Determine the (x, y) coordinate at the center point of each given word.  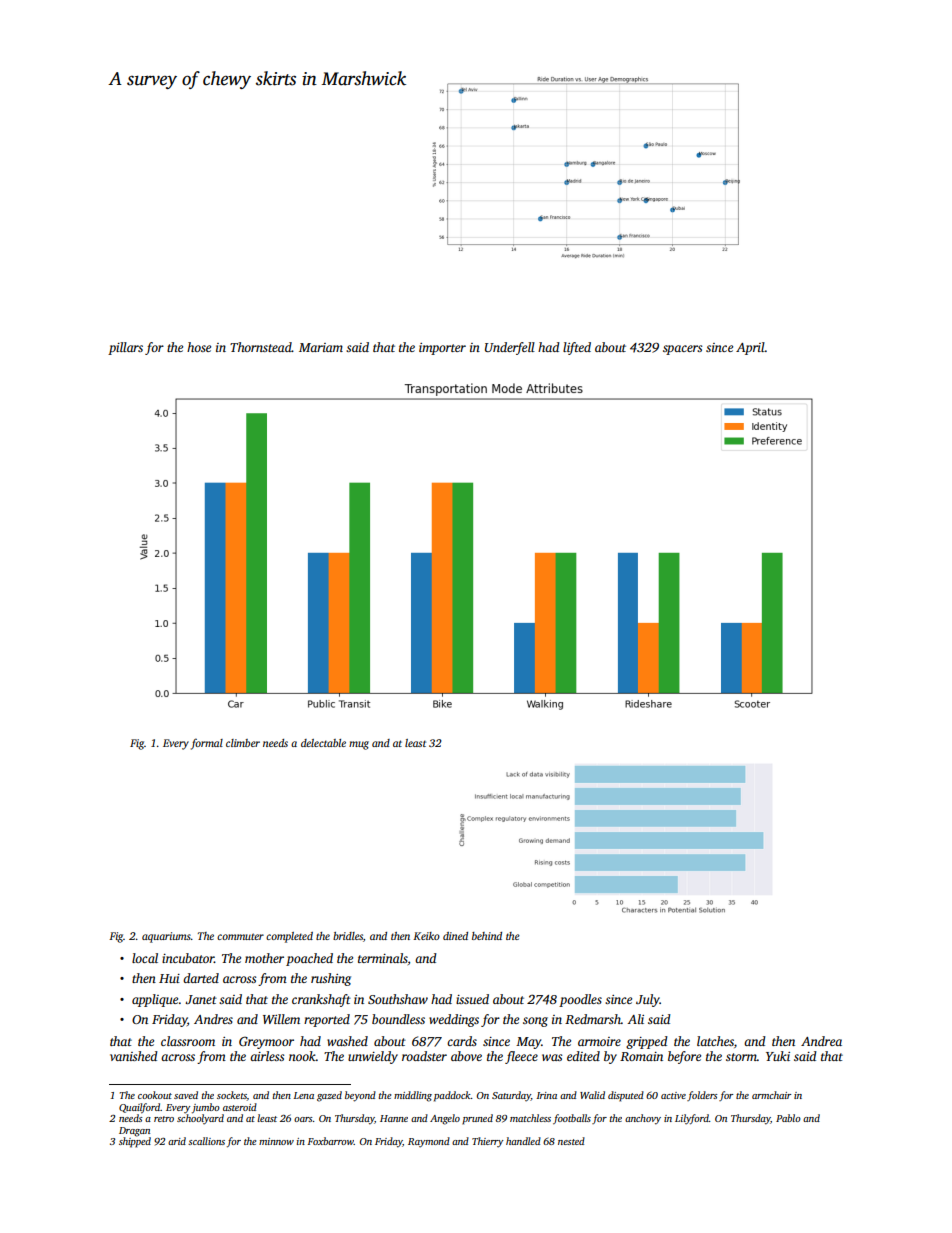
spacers (682, 350)
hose (199, 347)
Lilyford (692, 1119)
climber (243, 743)
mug (359, 745)
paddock (452, 1096)
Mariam (321, 347)
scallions (206, 1141)
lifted (577, 348)
